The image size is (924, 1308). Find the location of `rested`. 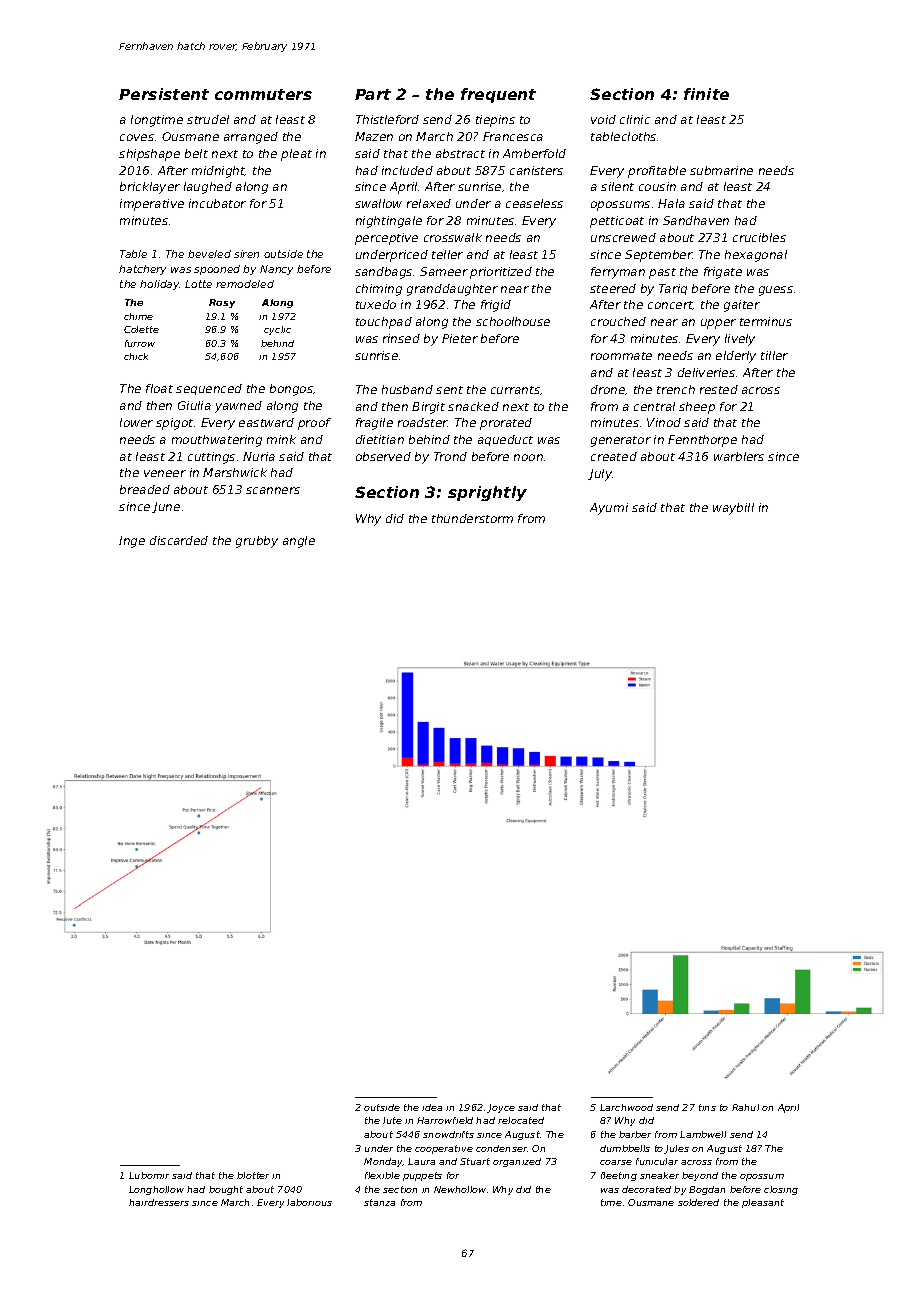

rested is located at coordinates (719, 389).
